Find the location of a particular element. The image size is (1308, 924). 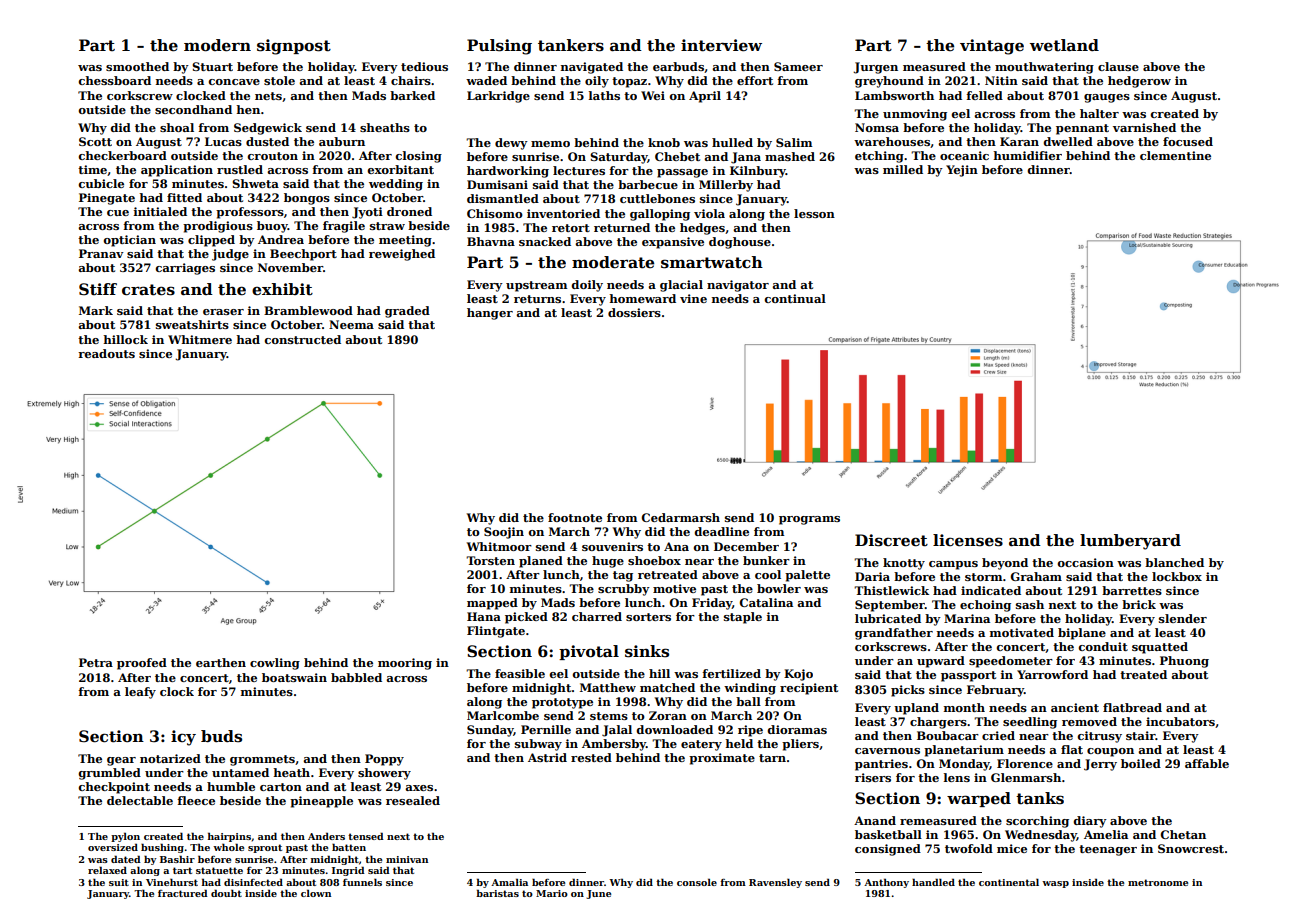

console is located at coordinates (697, 882).
